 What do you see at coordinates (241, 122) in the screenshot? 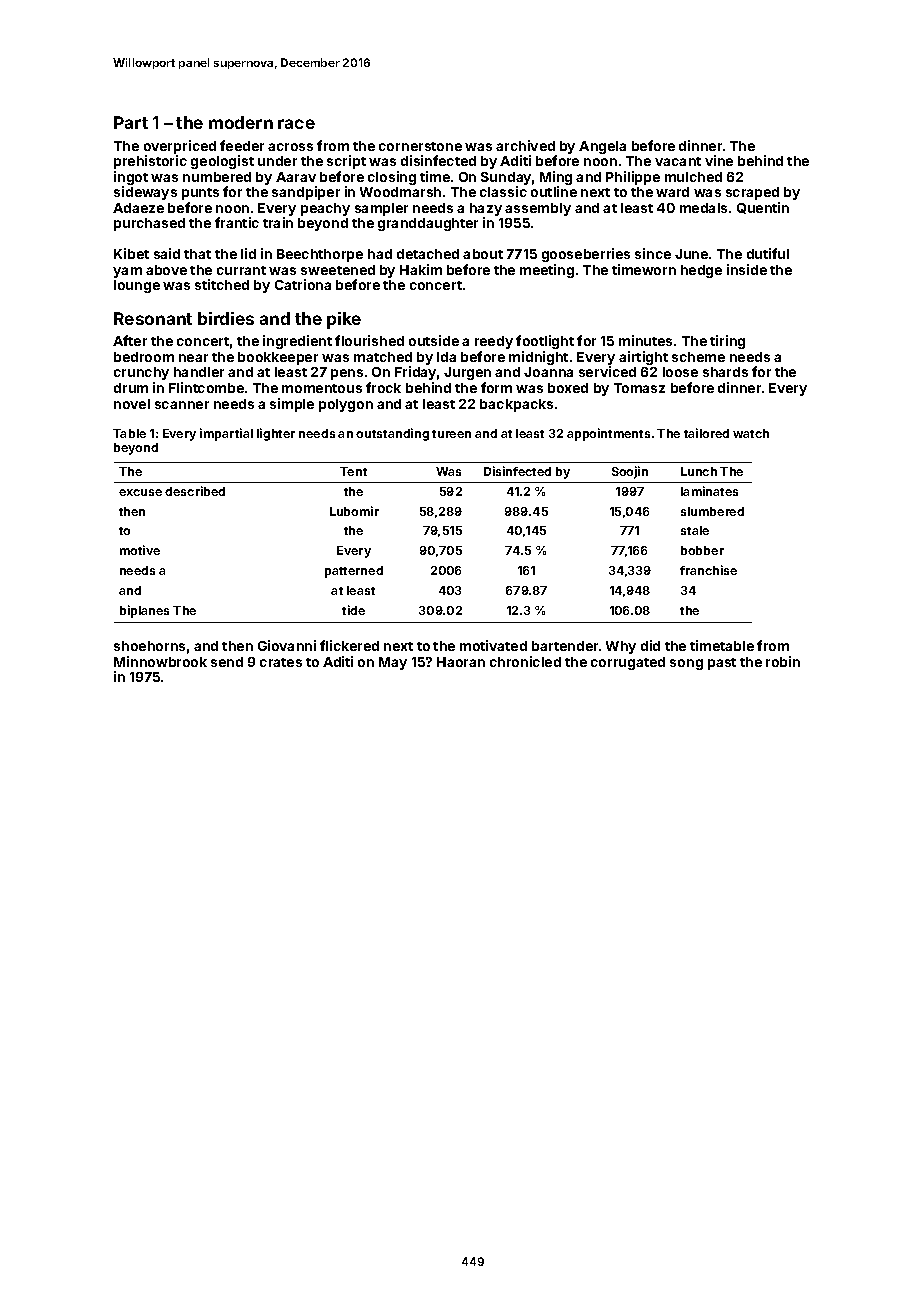
I see `modern` at bounding box center [241, 122].
